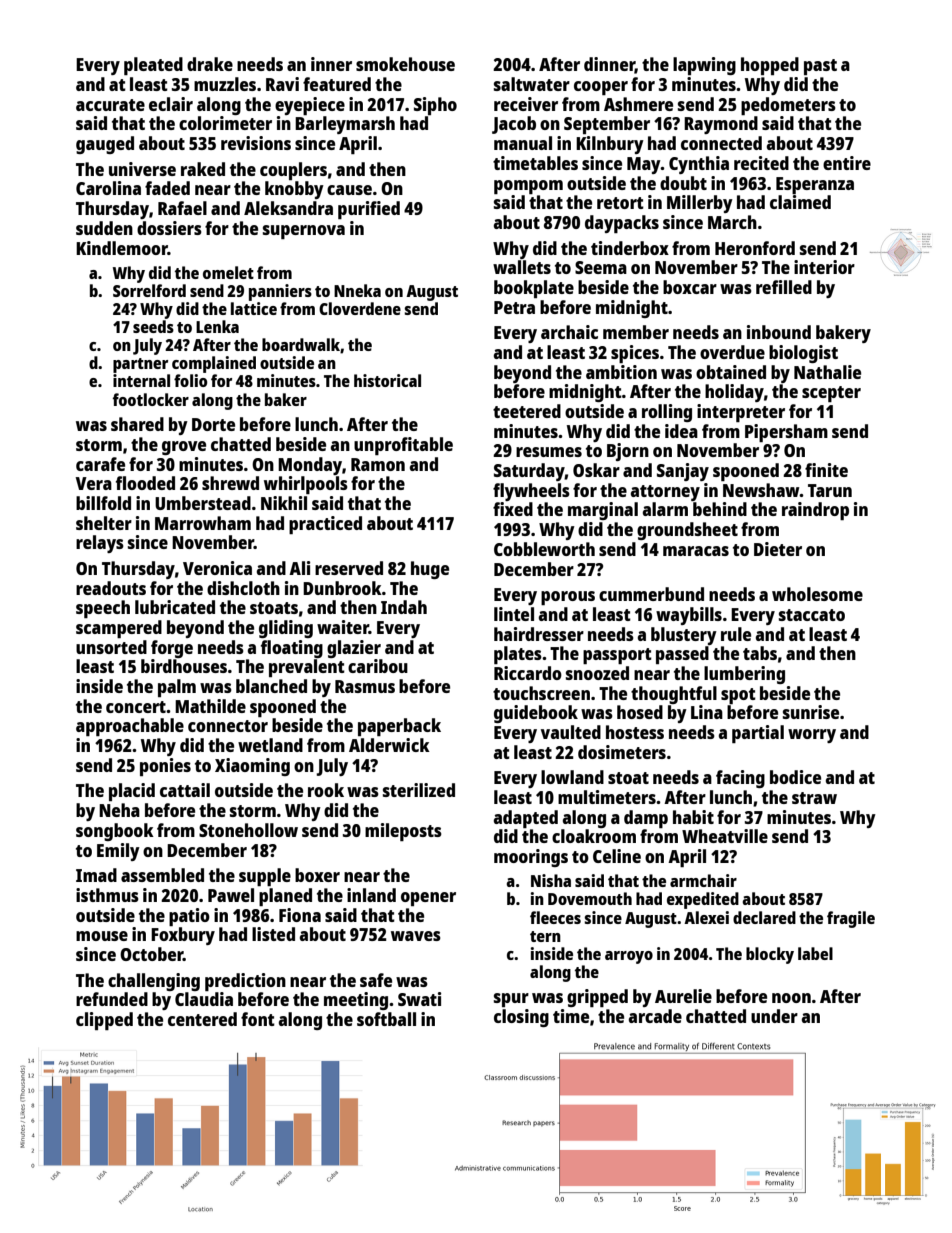 This document has height=1233, width=952. Describe the element at coordinates (824, 267) in the document. I see `interior` at that location.
